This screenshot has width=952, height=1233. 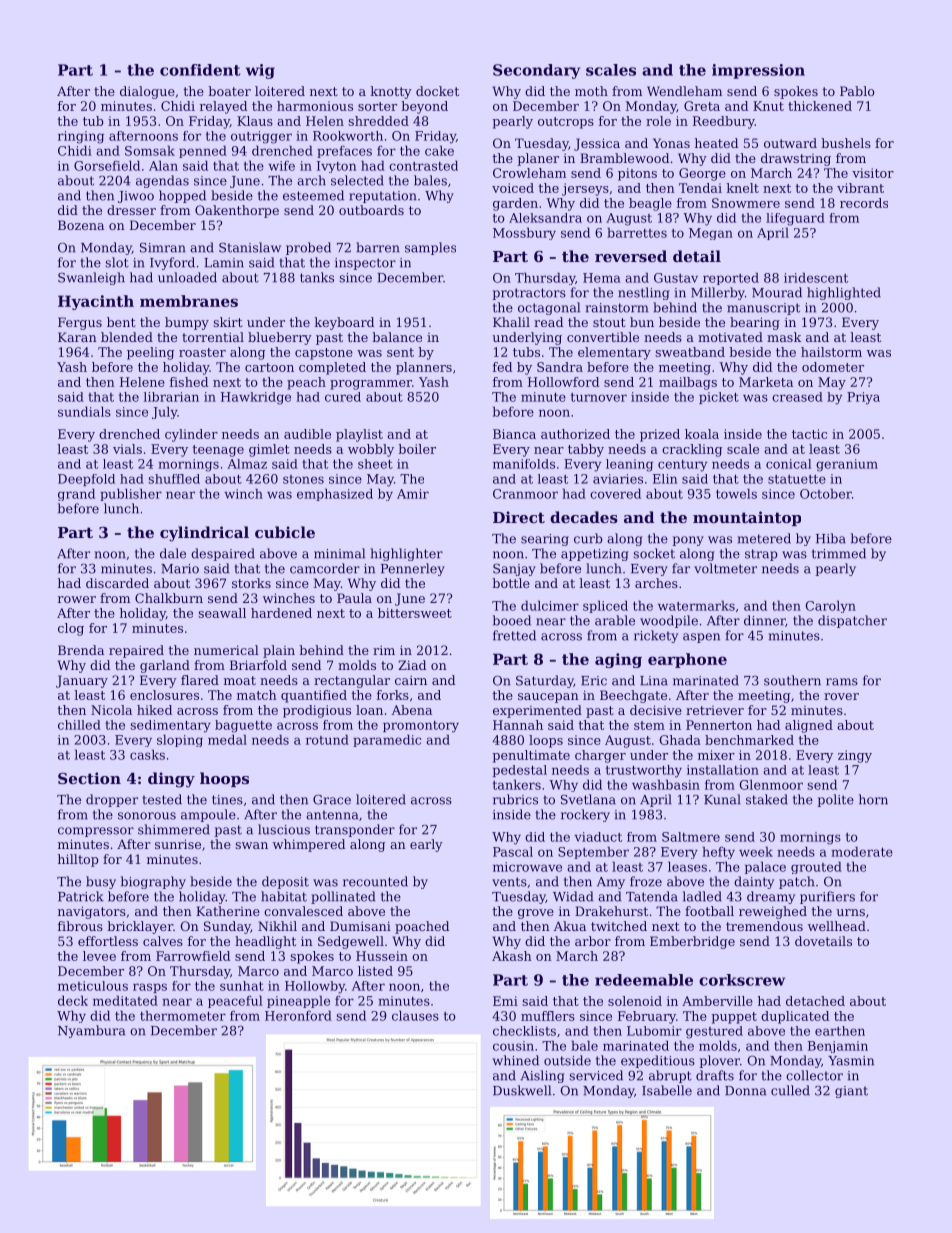 What do you see at coordinates (439, 150) in the screenshot?
I see `cake` at bounding box center [439, 150].
